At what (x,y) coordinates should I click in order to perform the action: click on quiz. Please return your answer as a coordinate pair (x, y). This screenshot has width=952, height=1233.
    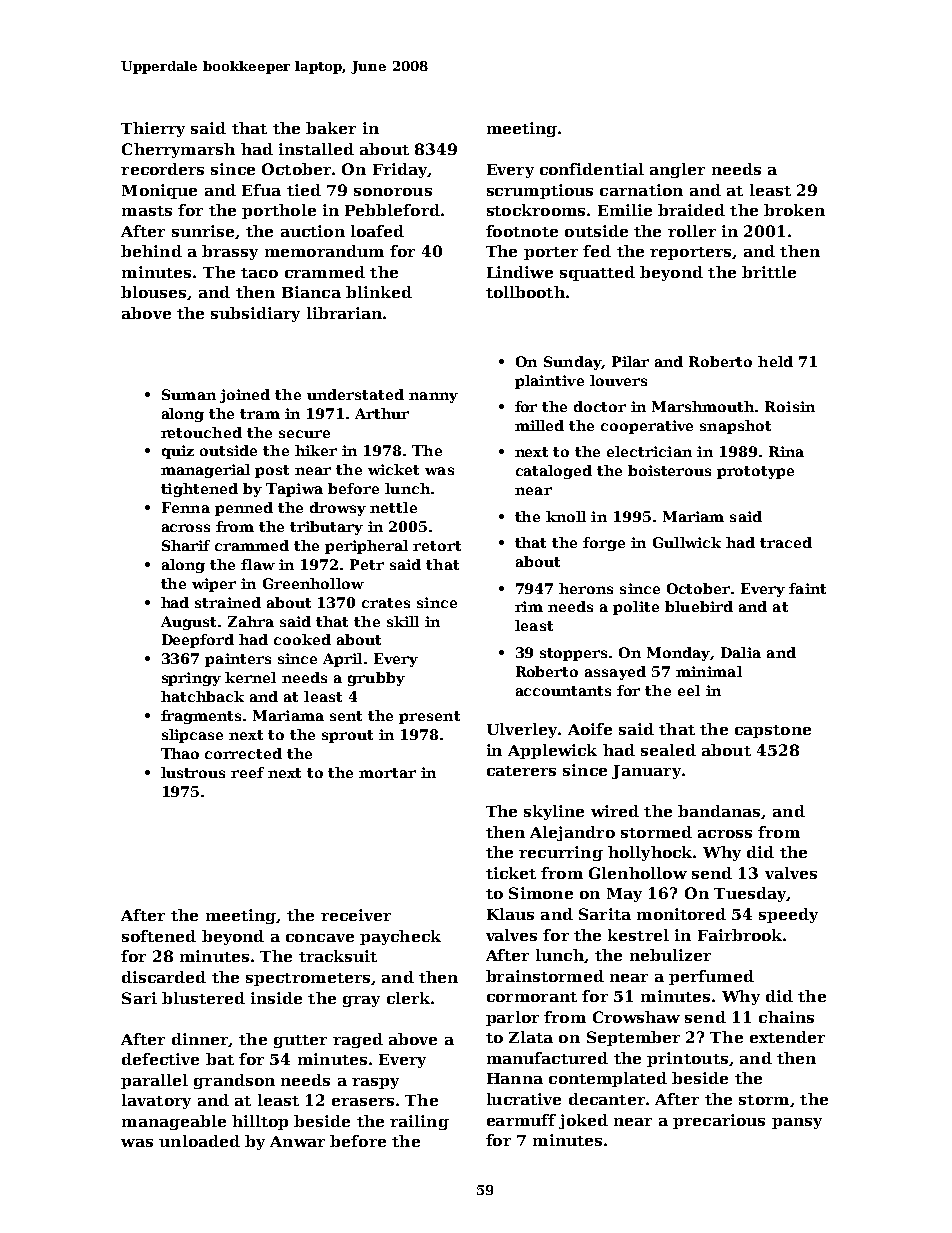
    Looking at the image, I should click on (178, 452).
